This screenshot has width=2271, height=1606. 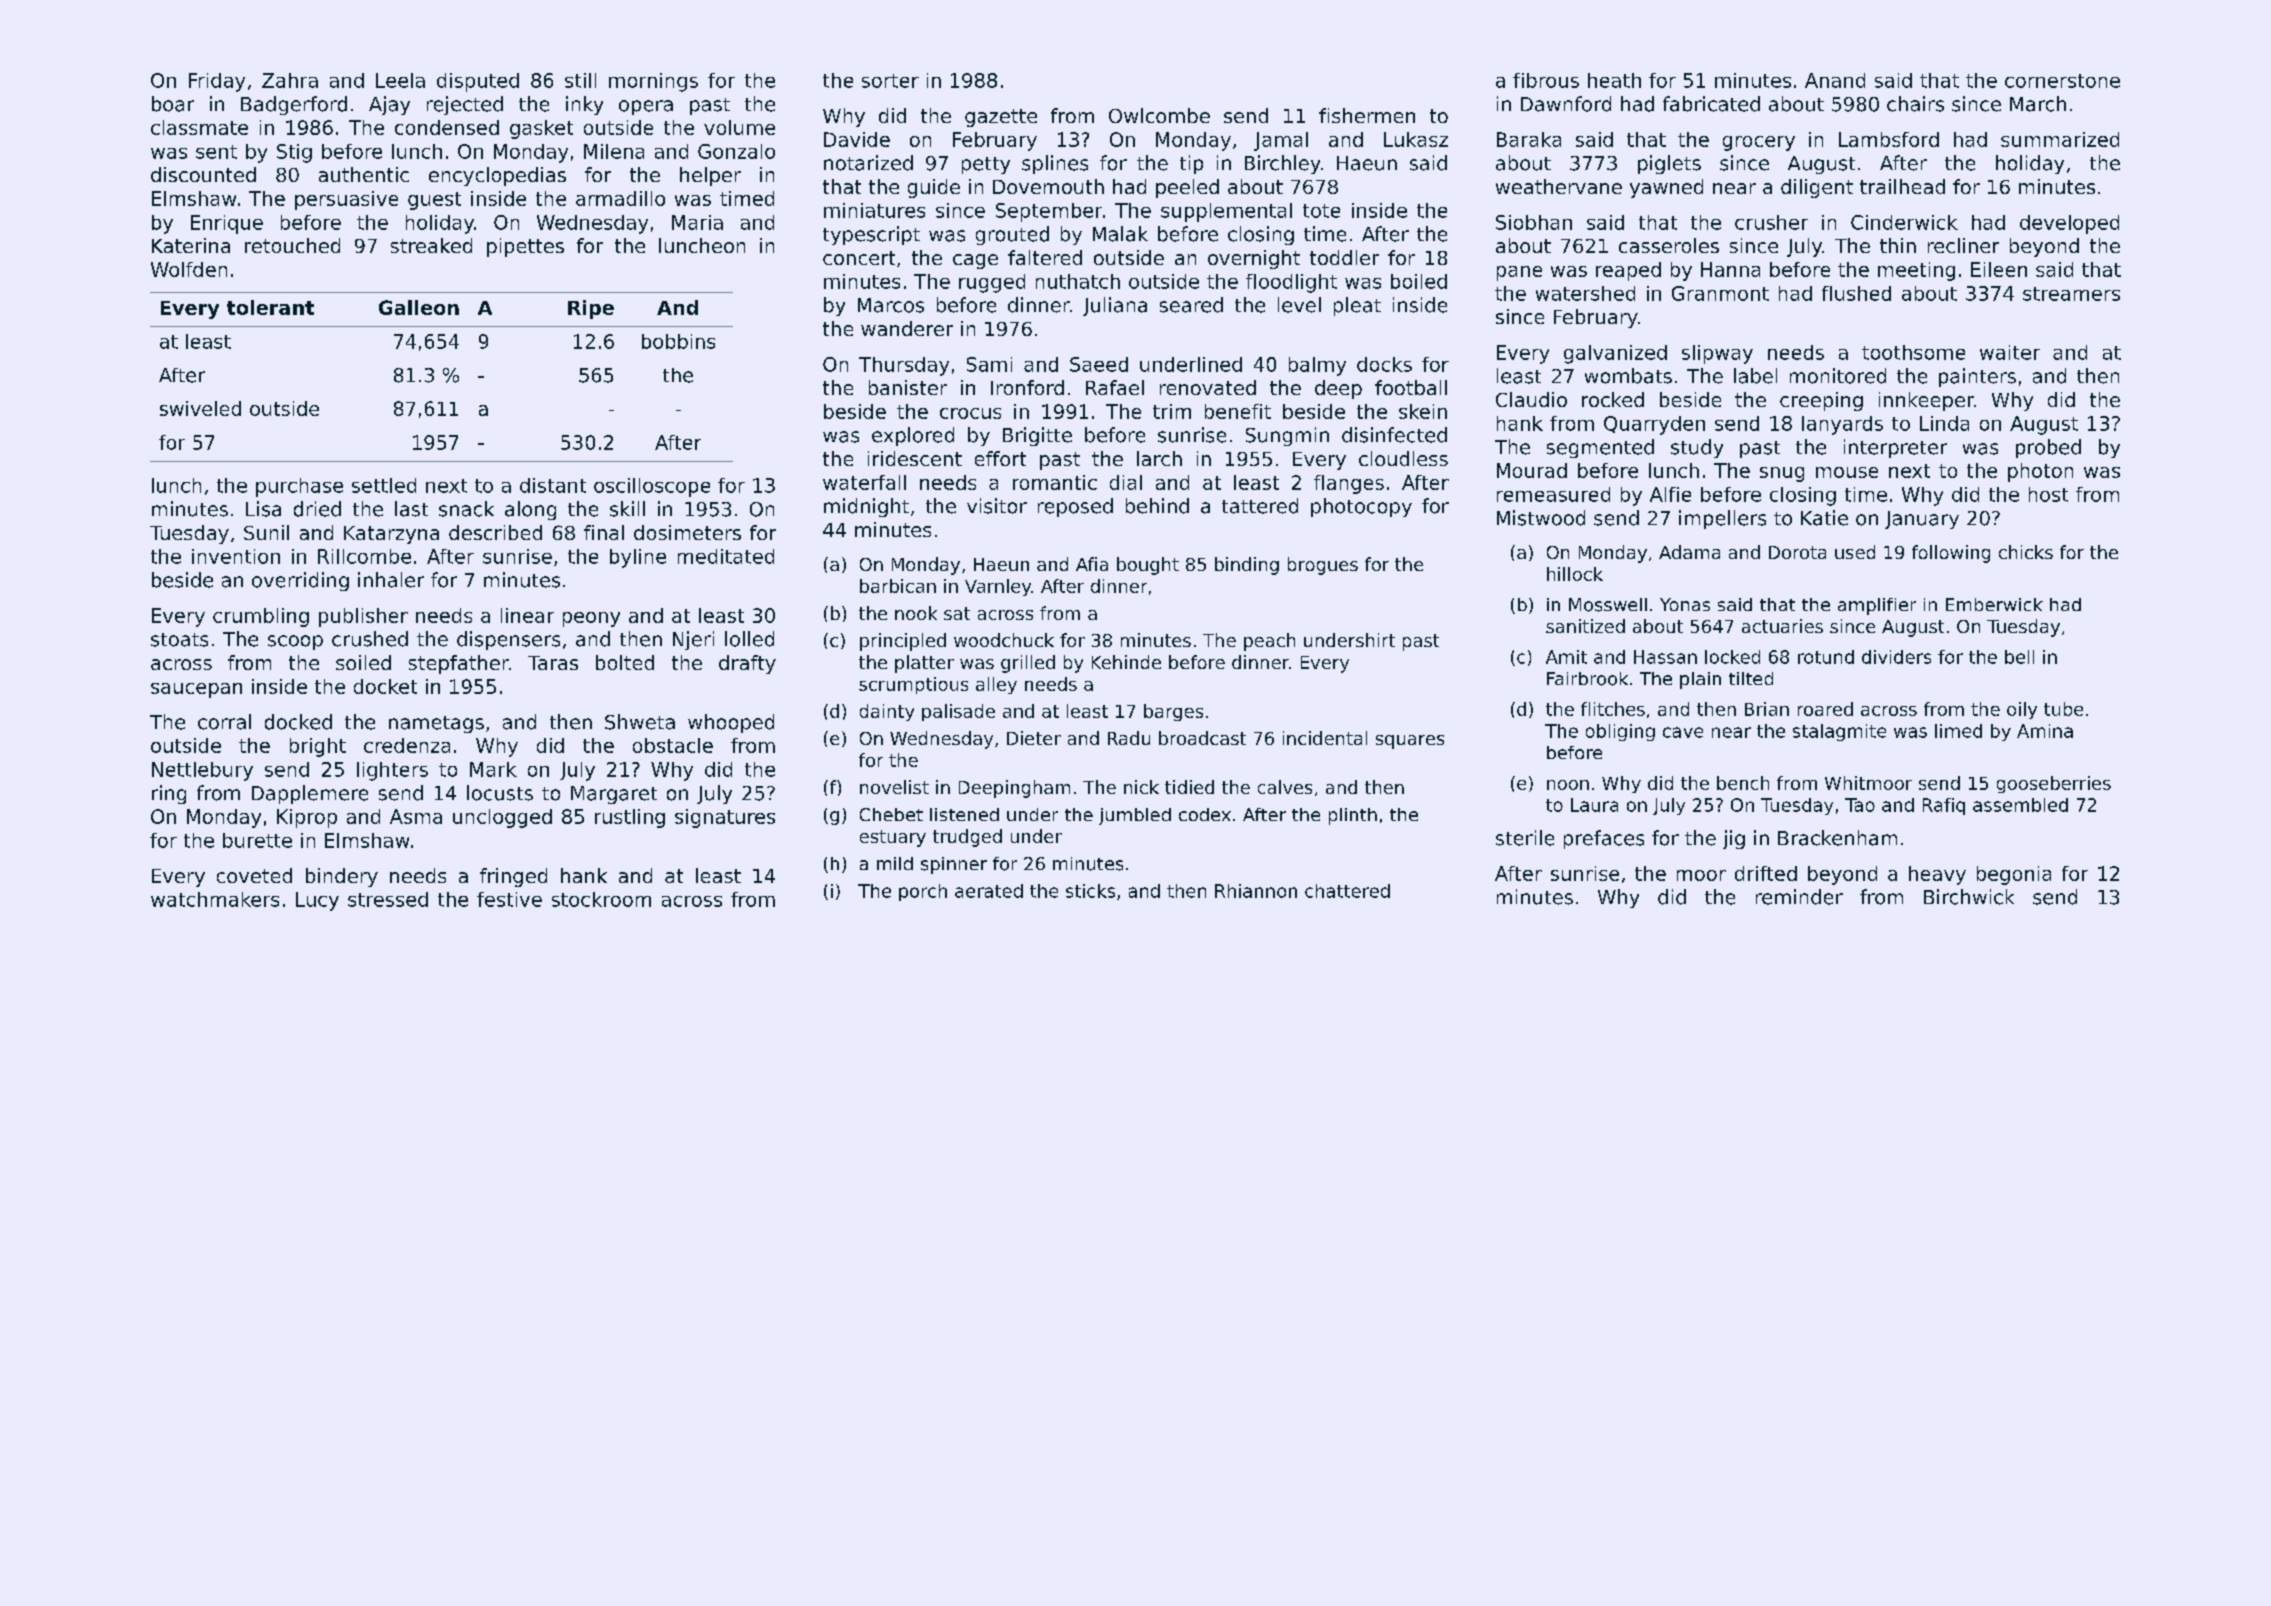 I want to click on last, so click(x=411, y=509).
